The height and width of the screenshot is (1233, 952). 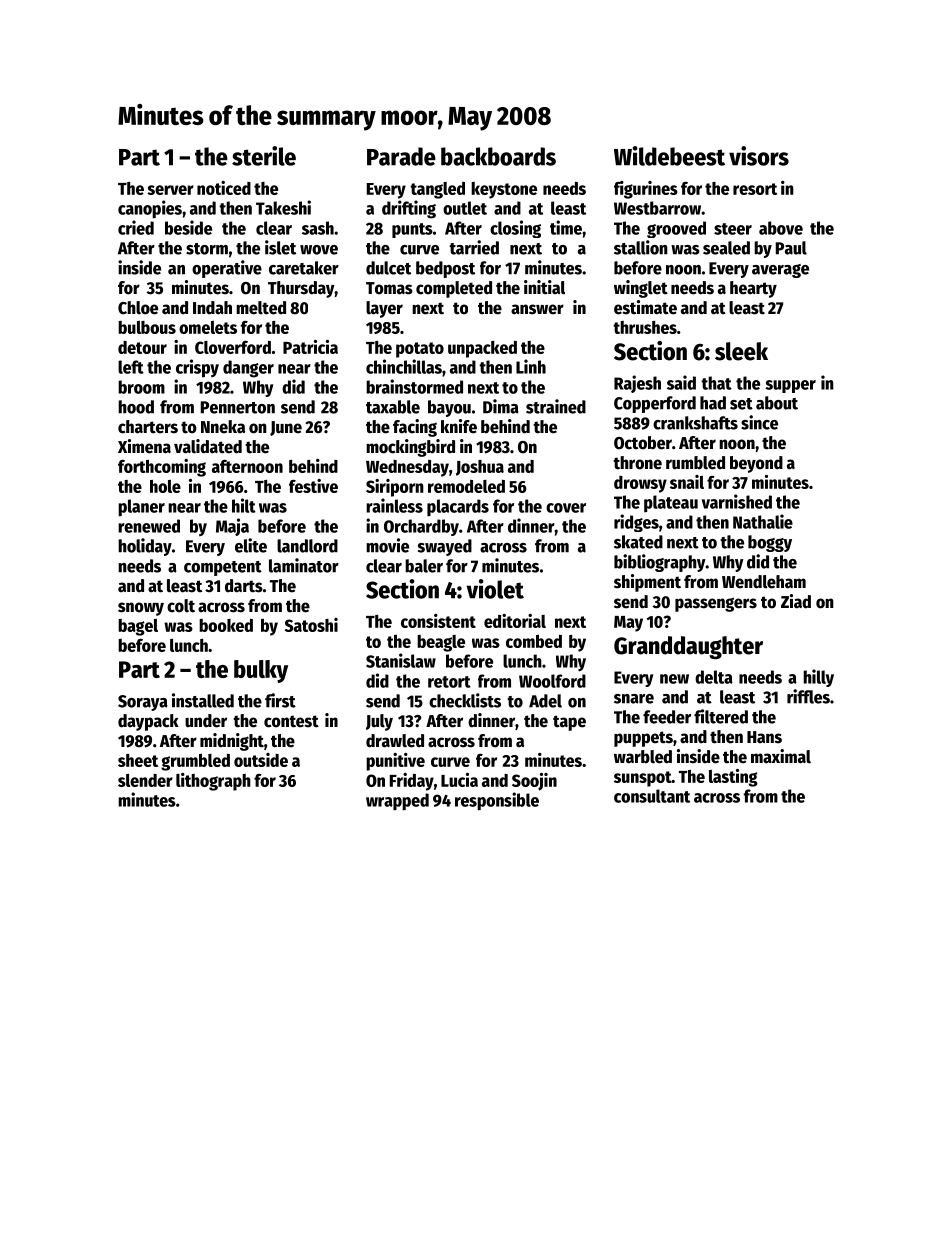 What do you see at coordinates (145, 780) in the screenshot?
I see `slender` at bounding box center [145, 780].
